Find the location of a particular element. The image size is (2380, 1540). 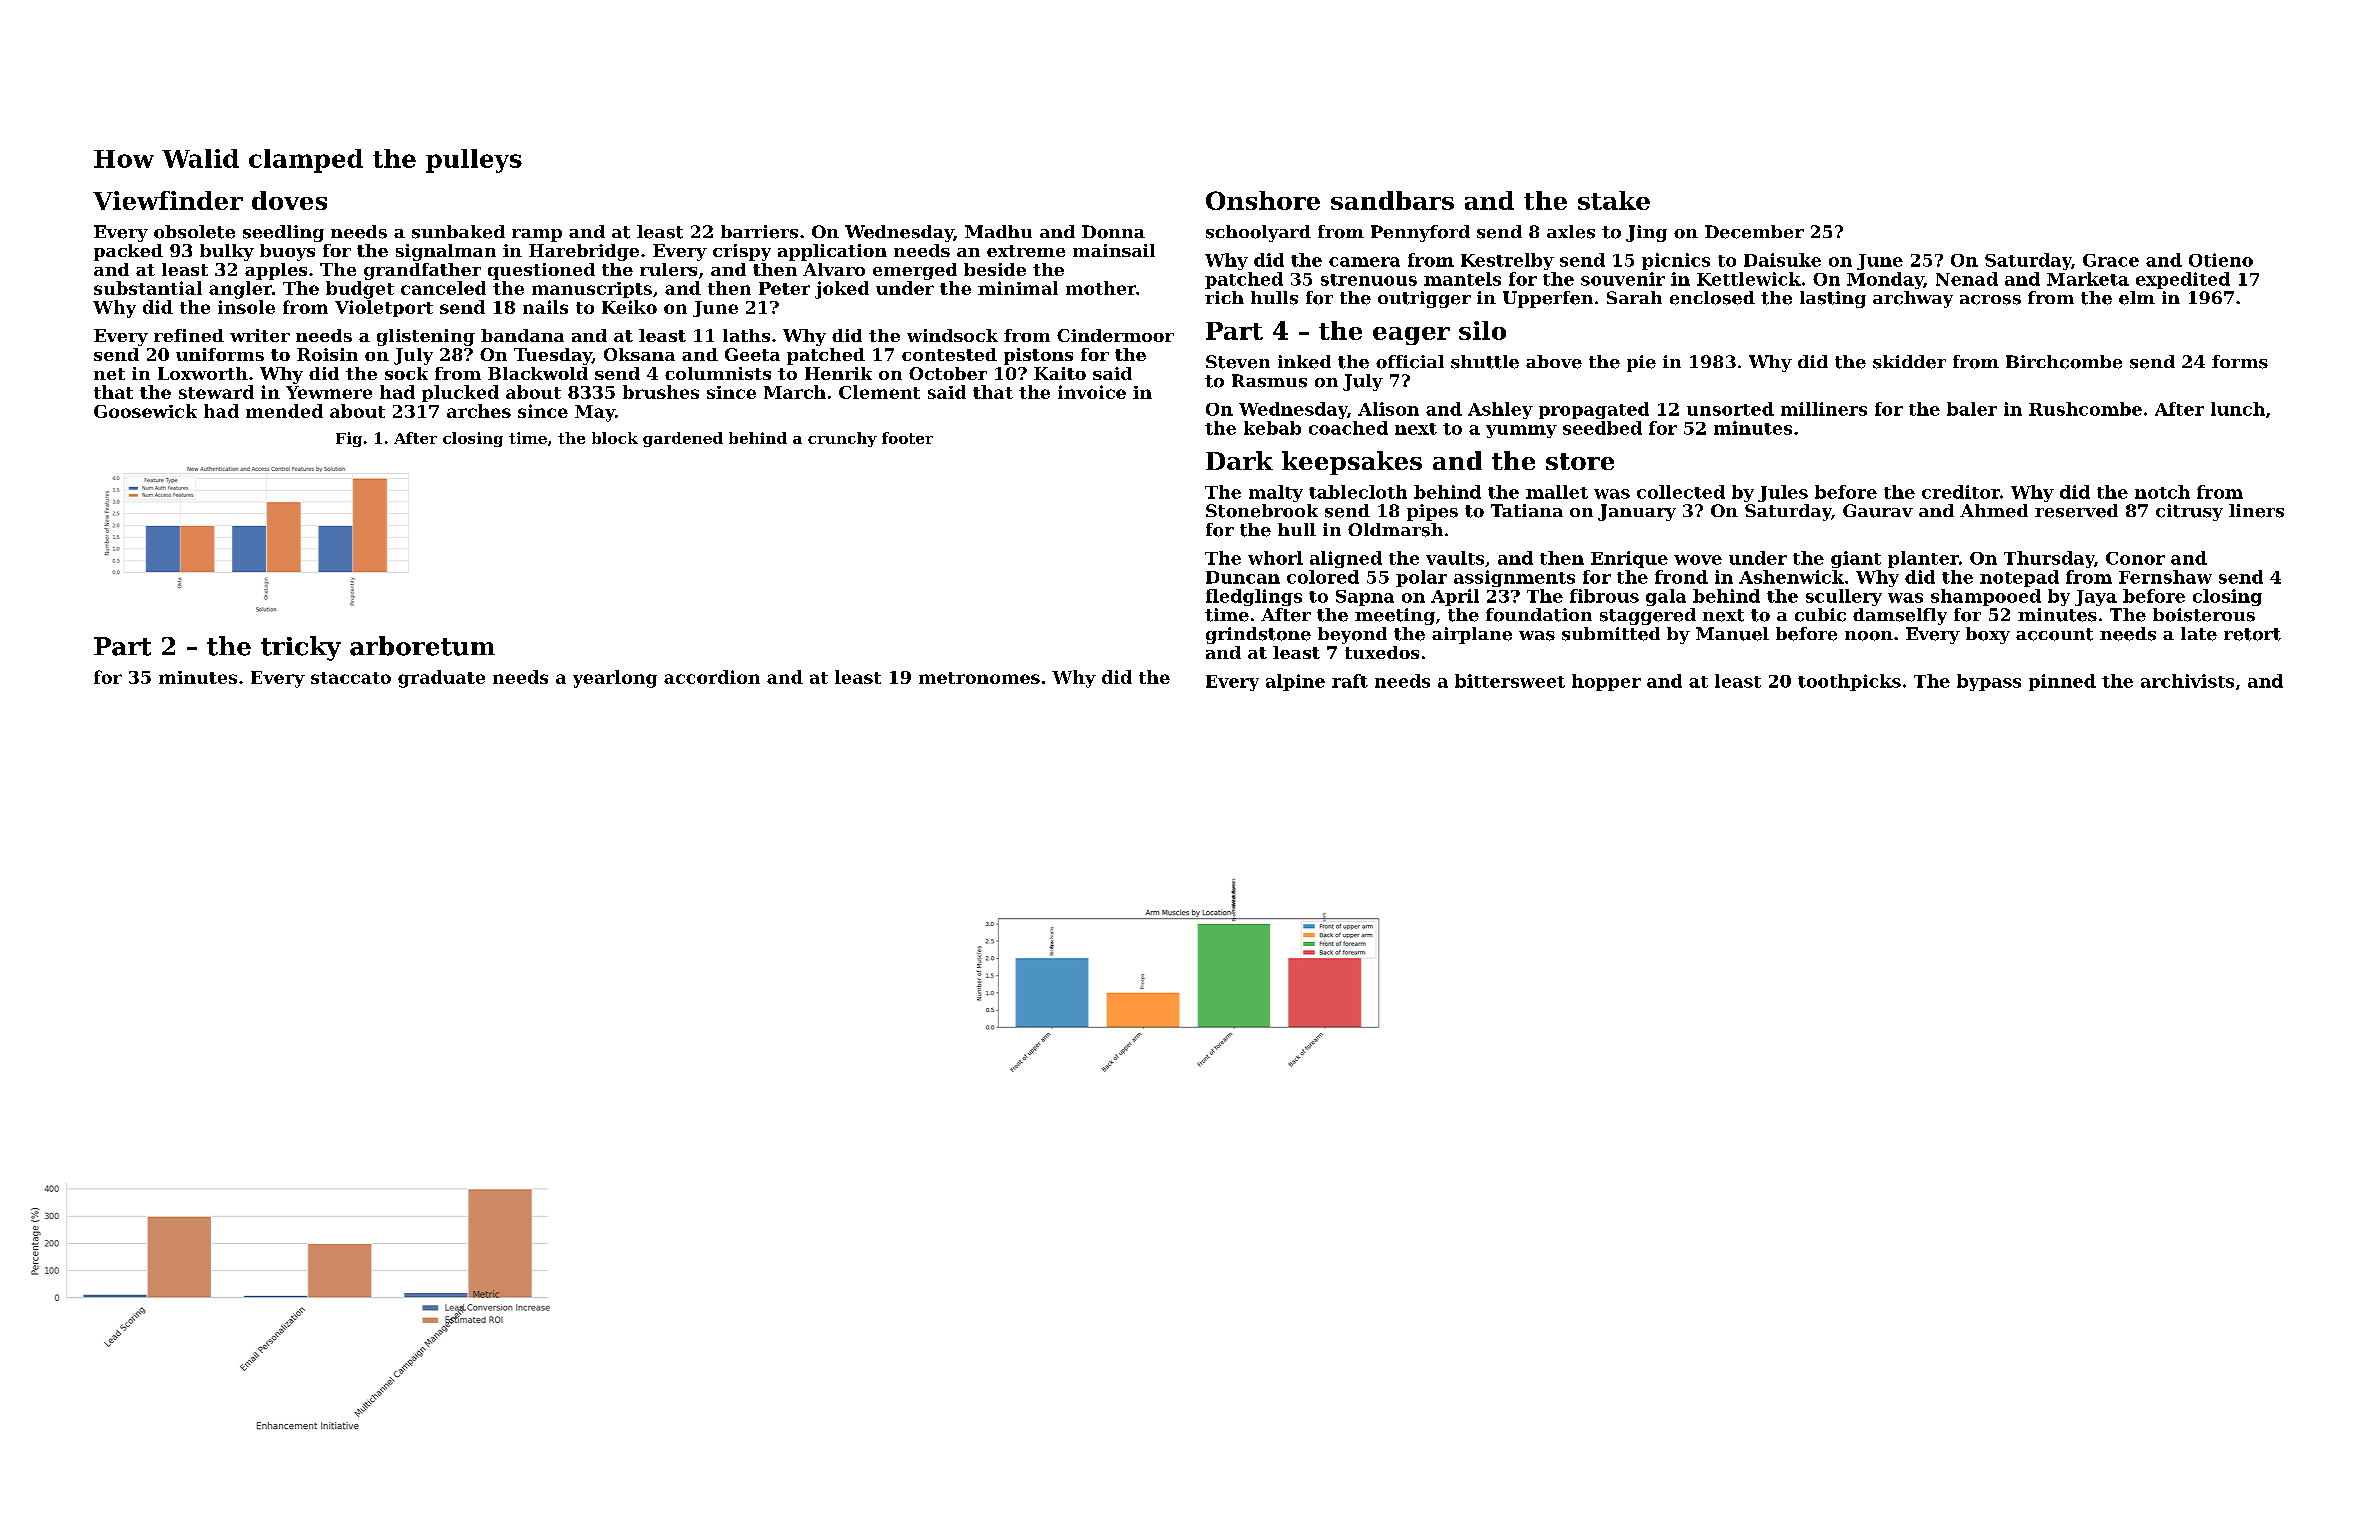

malty is located at coordinates (1276, 493).
